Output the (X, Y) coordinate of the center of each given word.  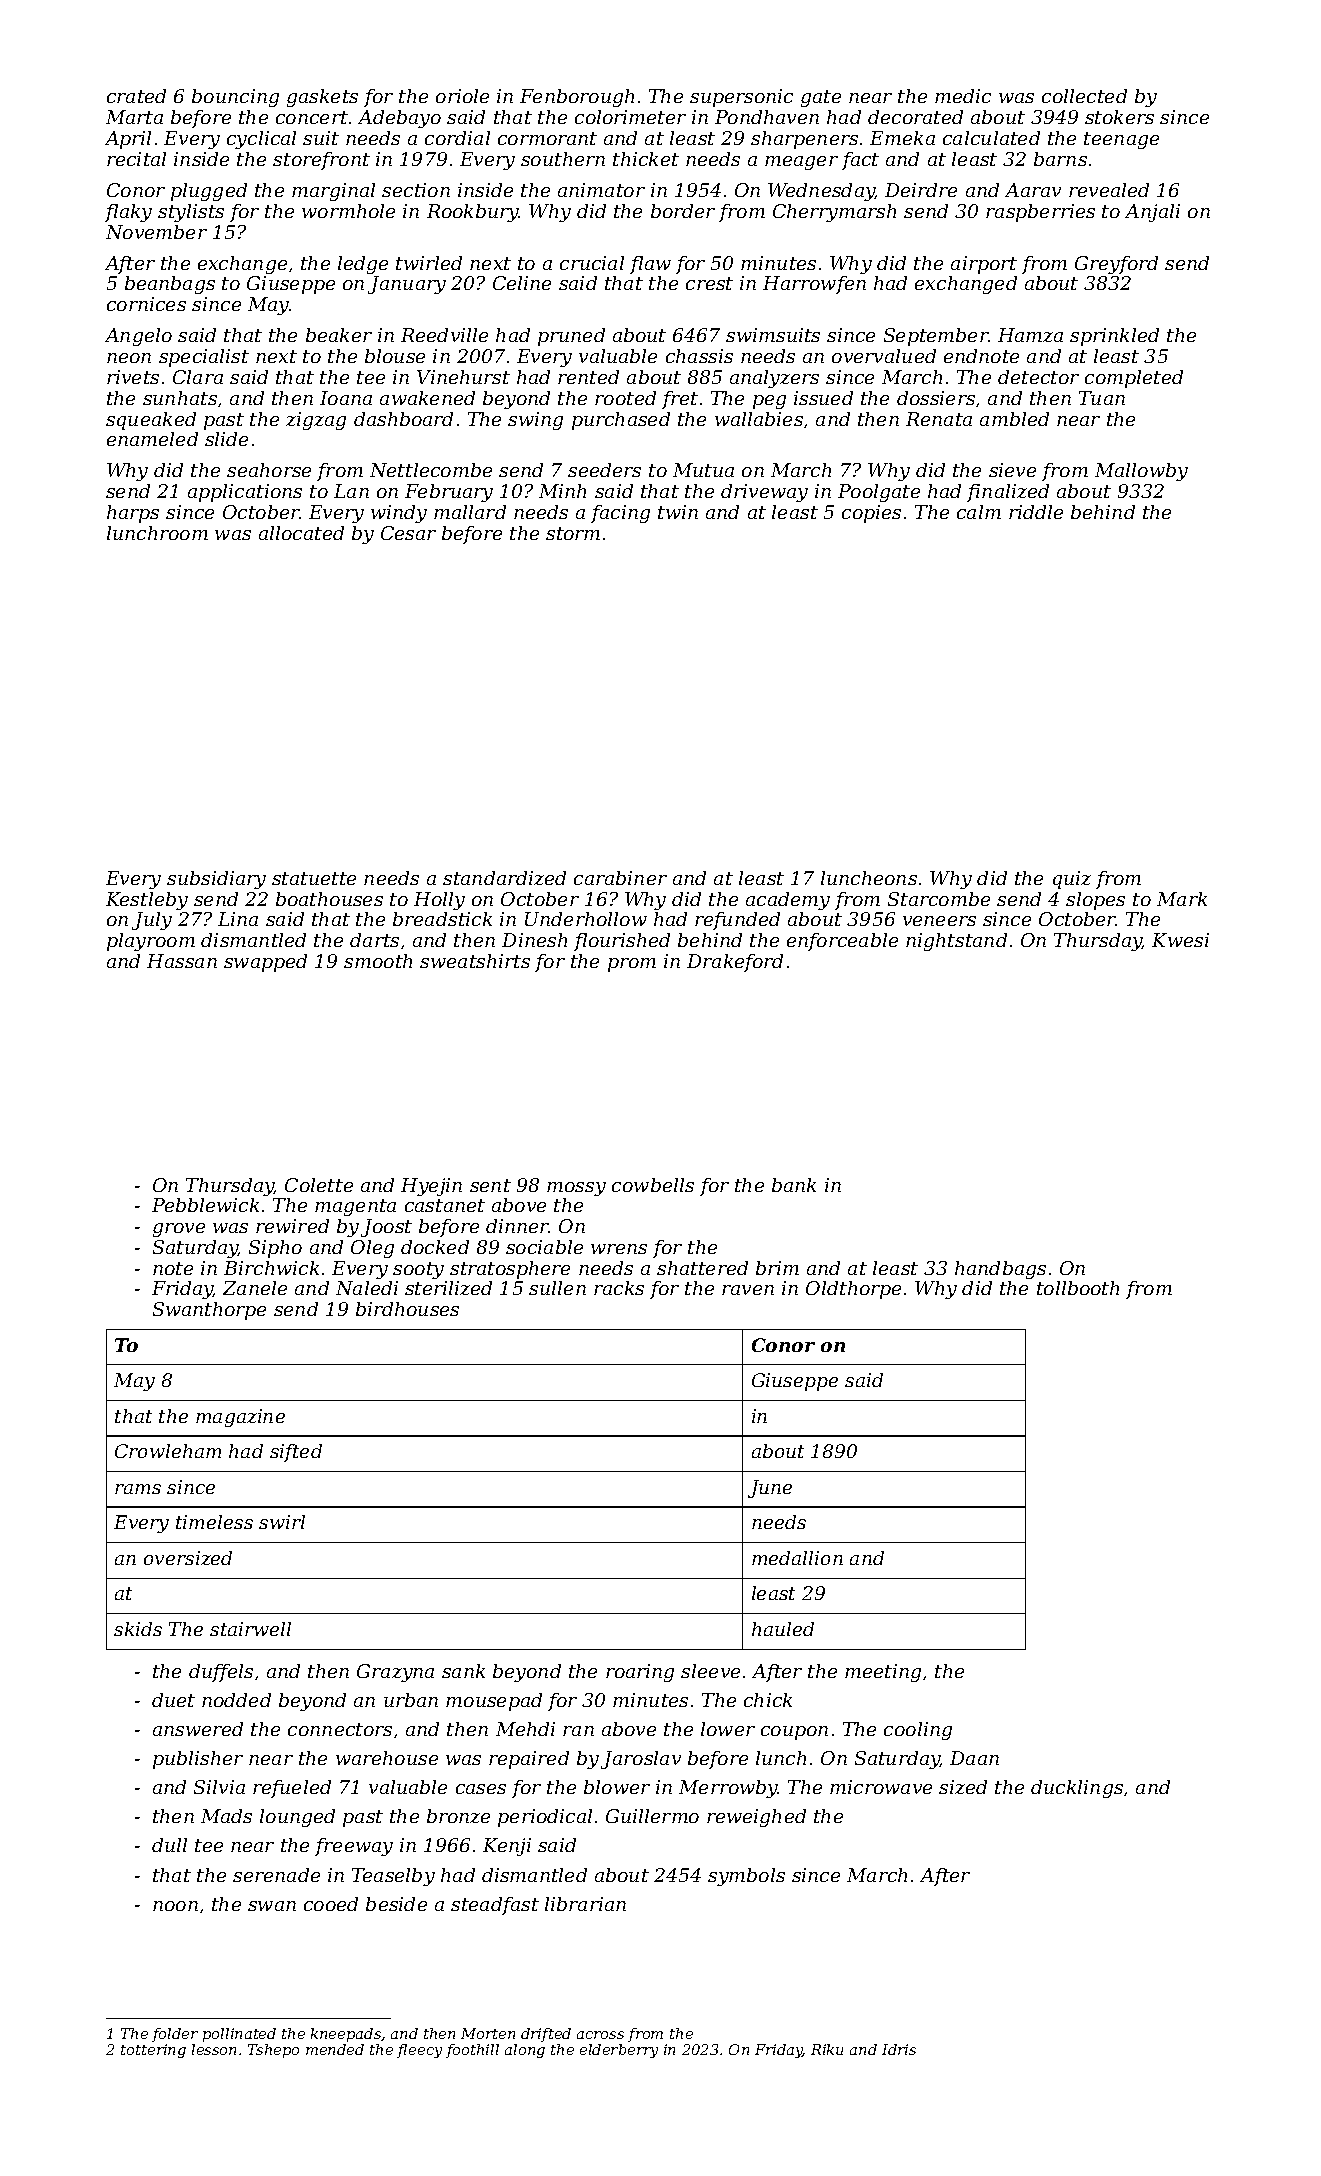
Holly (439, 901)
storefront (321, 161)
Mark (1182, 899)
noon (175, 1906)
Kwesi (1180, 940)
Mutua (703, 470)
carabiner (620, 878)
